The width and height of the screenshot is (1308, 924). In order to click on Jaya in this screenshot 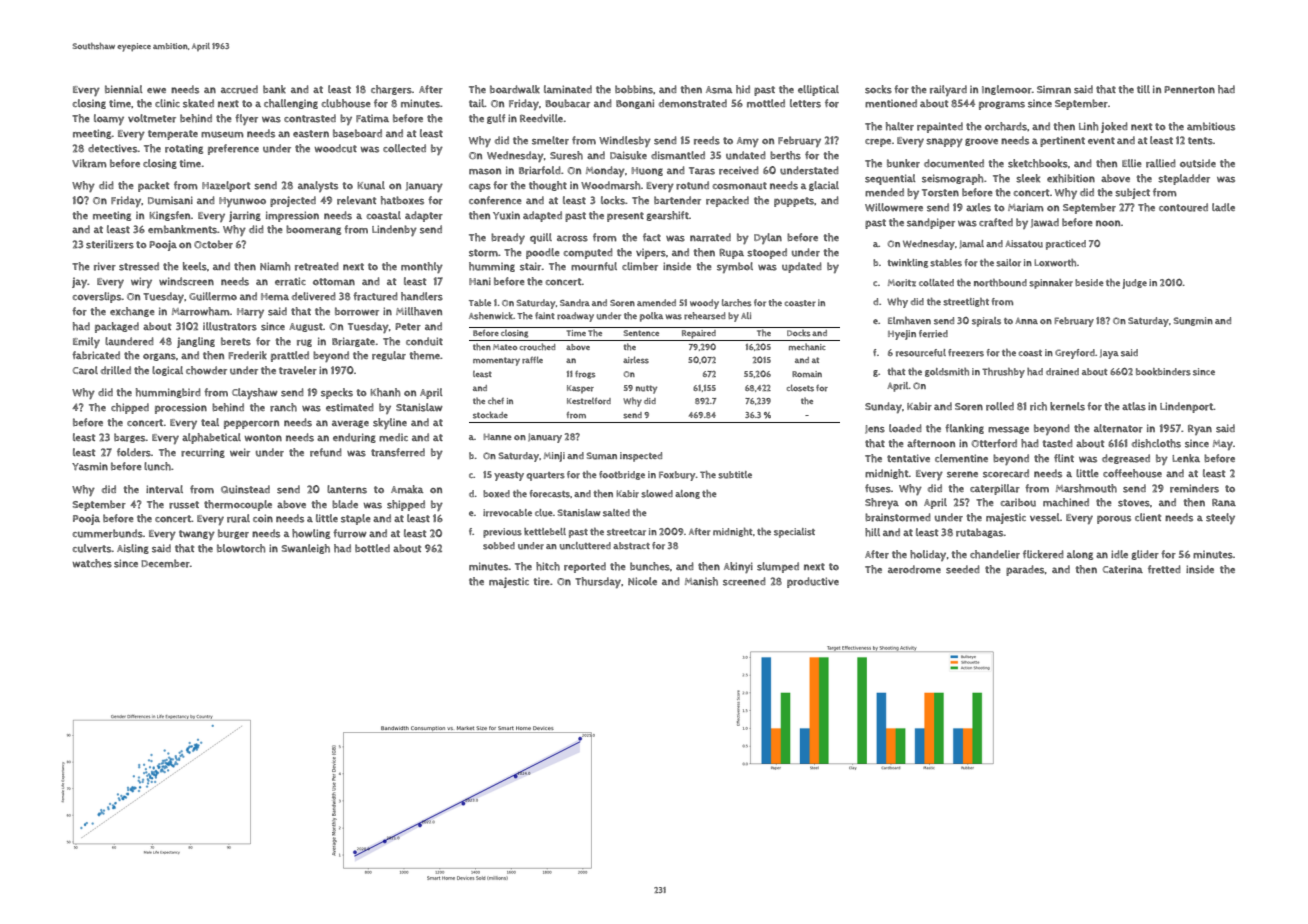, I will do `click(1109, 354)`.
